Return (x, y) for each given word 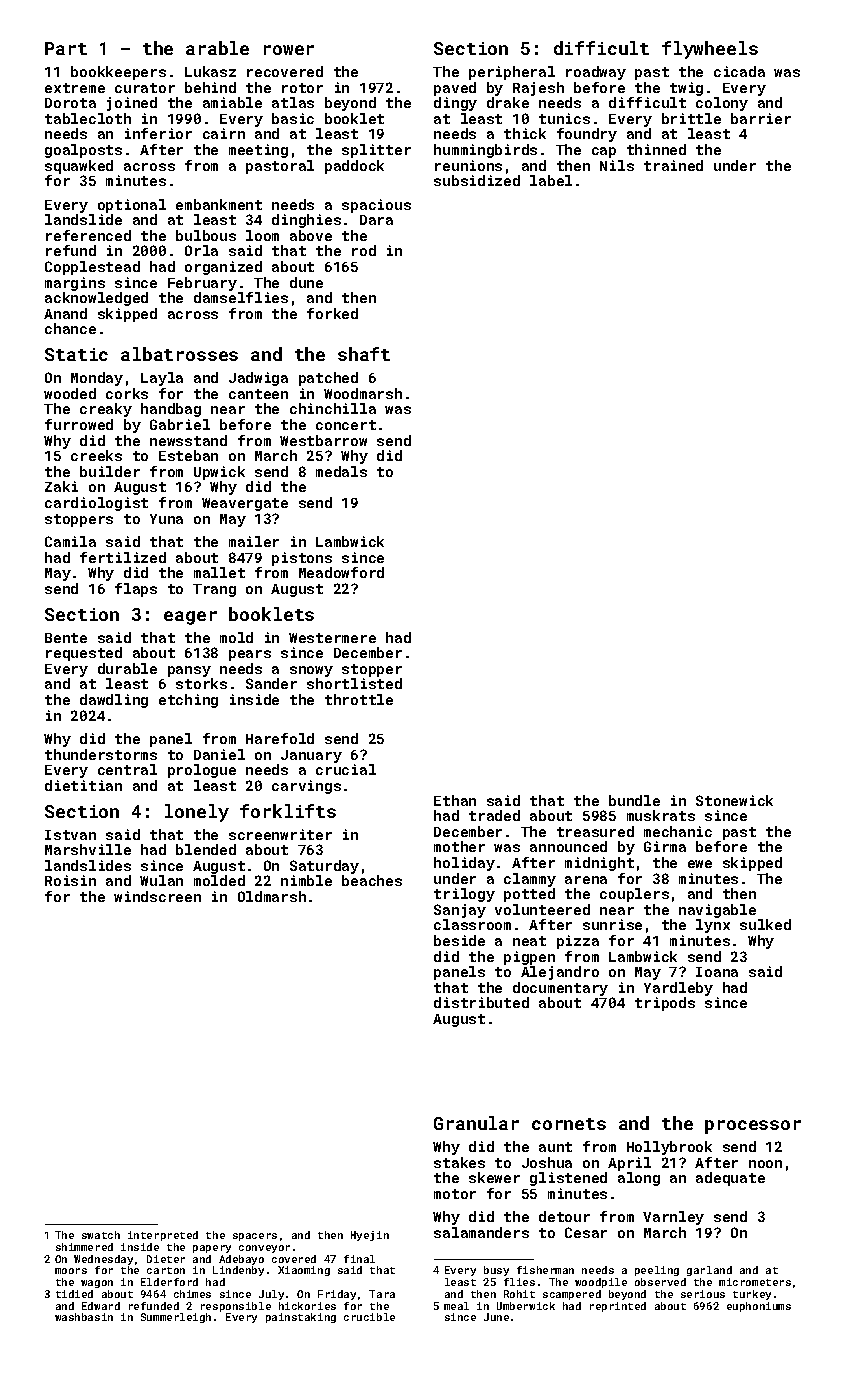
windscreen (157, 896)
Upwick (219, 473)
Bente (66, 638)
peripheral (512, 73)
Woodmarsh (363, 393)
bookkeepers (118, 73)
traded (494, 815)
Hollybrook (669, 1148)
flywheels (710, 50)
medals (341, 471)
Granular (476, 1123)
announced (568, 846)
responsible (236, 1307)
